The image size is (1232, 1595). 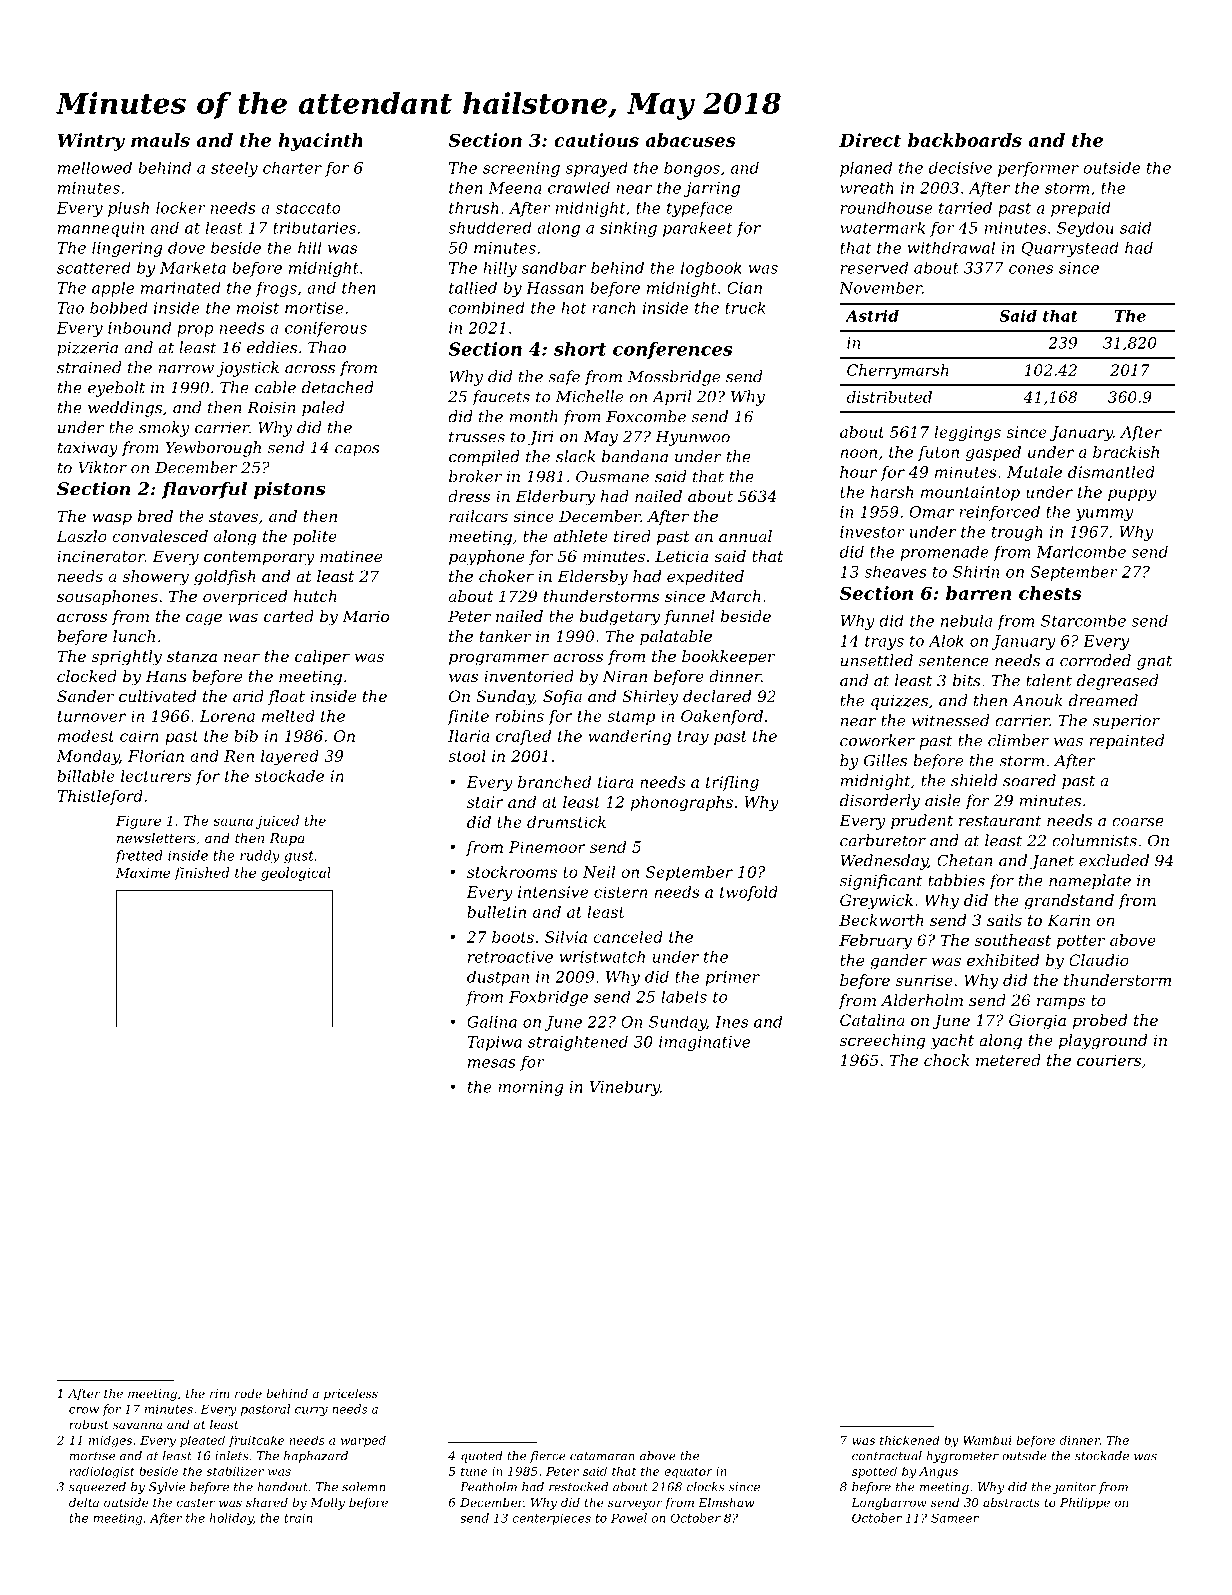 I want to click on dustpan, so click(x=498, y=978).
